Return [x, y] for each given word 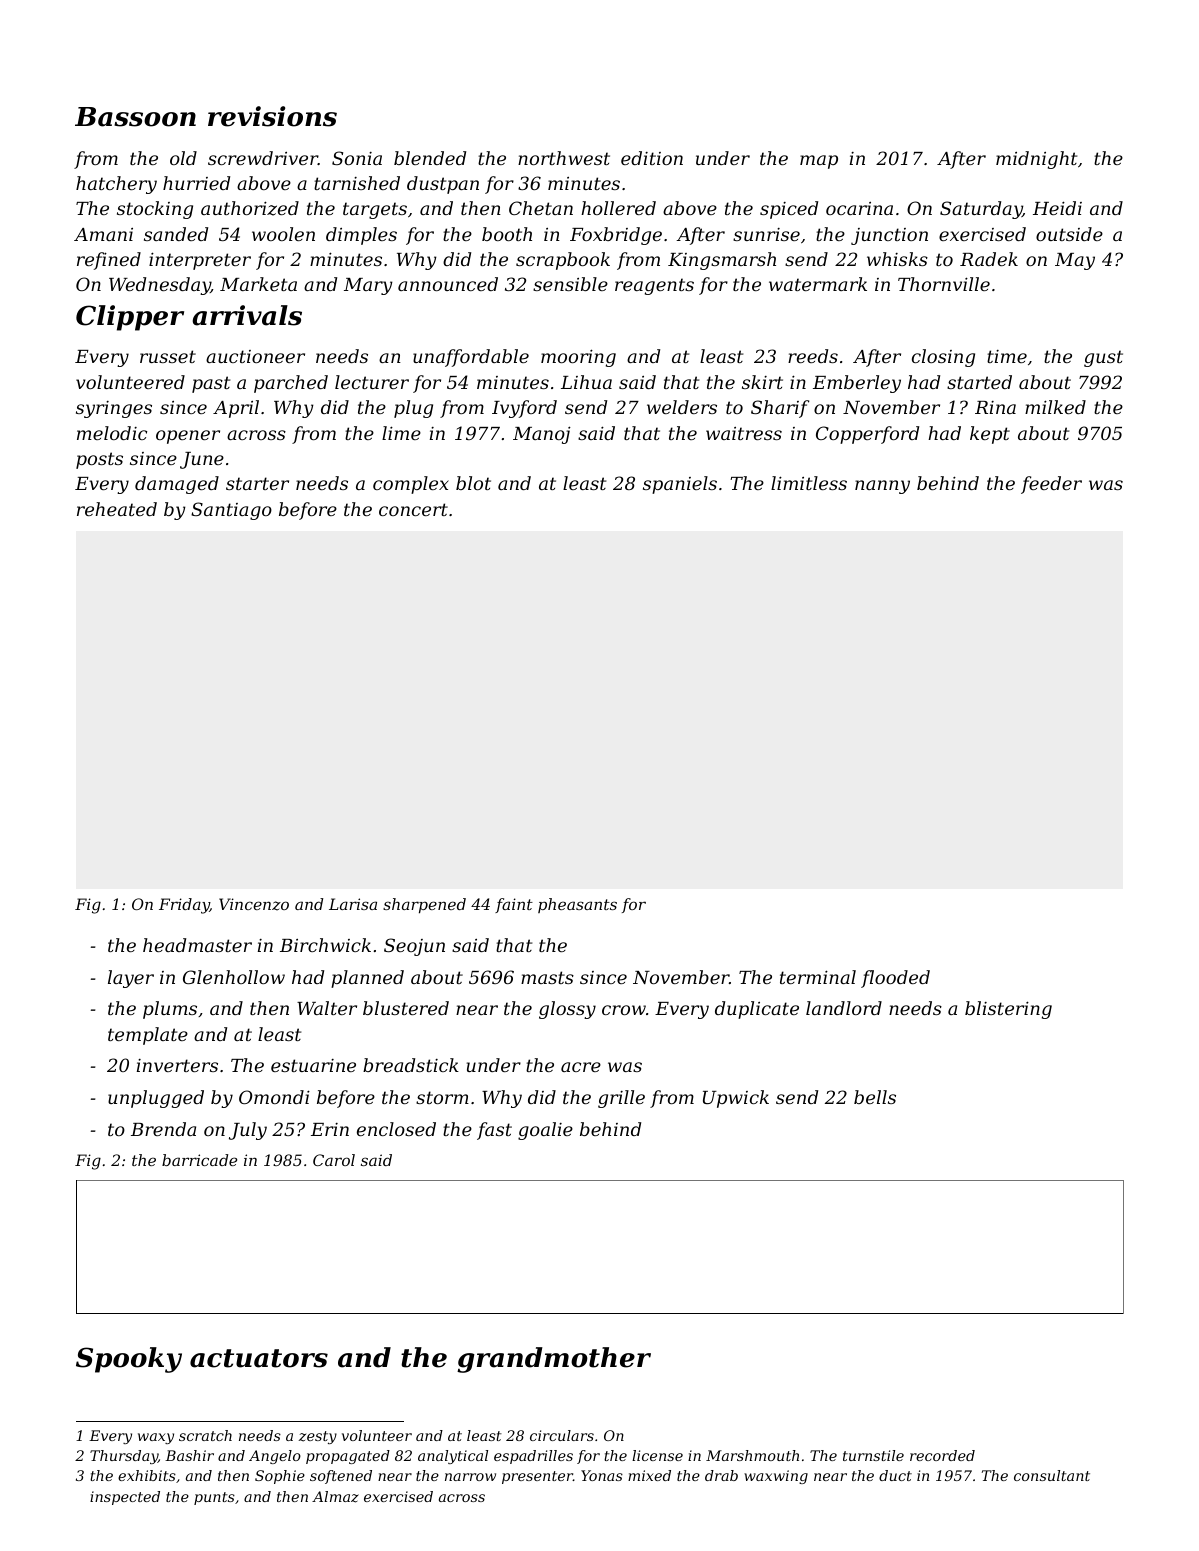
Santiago [231, 511]
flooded [895, 979]
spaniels [680, 485]
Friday [184, 906]
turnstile [873, 1455]
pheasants [577, 905]
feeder [1051, 485]
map [819, 162]
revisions [272, 116]
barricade [199, 1160]
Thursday [124, 1457]
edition [652, 158]
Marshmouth [752, 1455]
